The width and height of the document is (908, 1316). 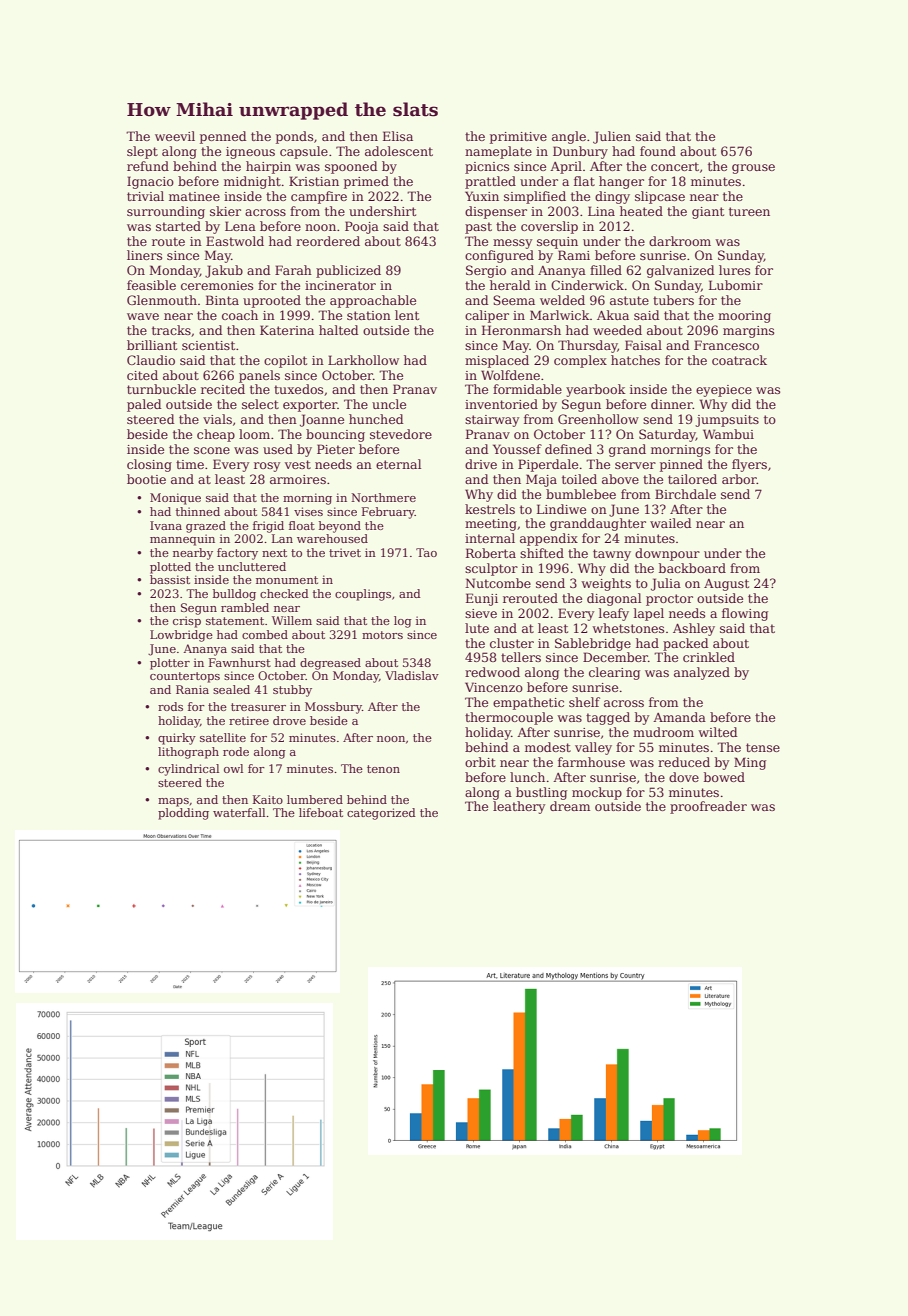 I want to click on found, so click(x=658, y=151).
